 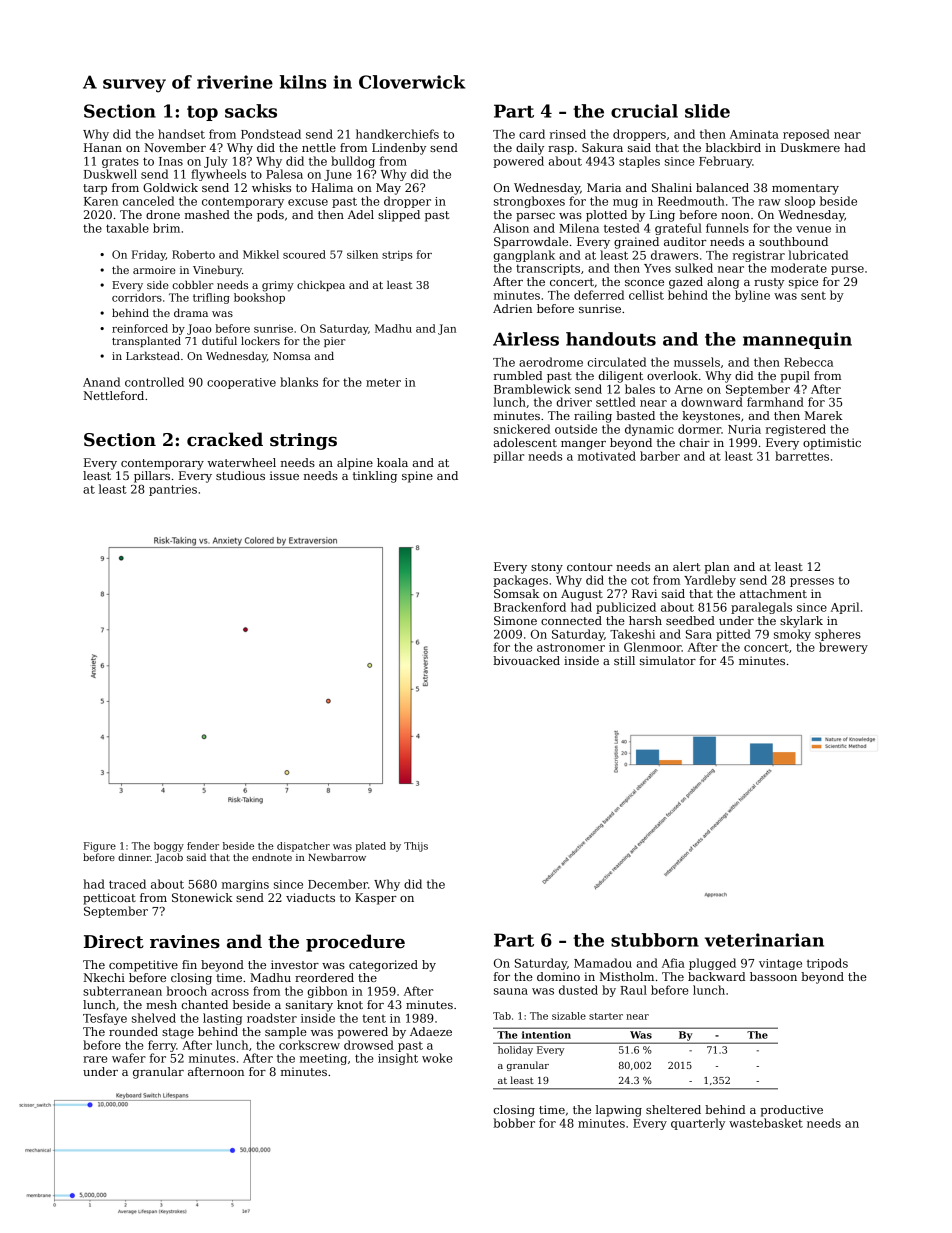 I want to click on Simone, so click(x=515, y=620).
